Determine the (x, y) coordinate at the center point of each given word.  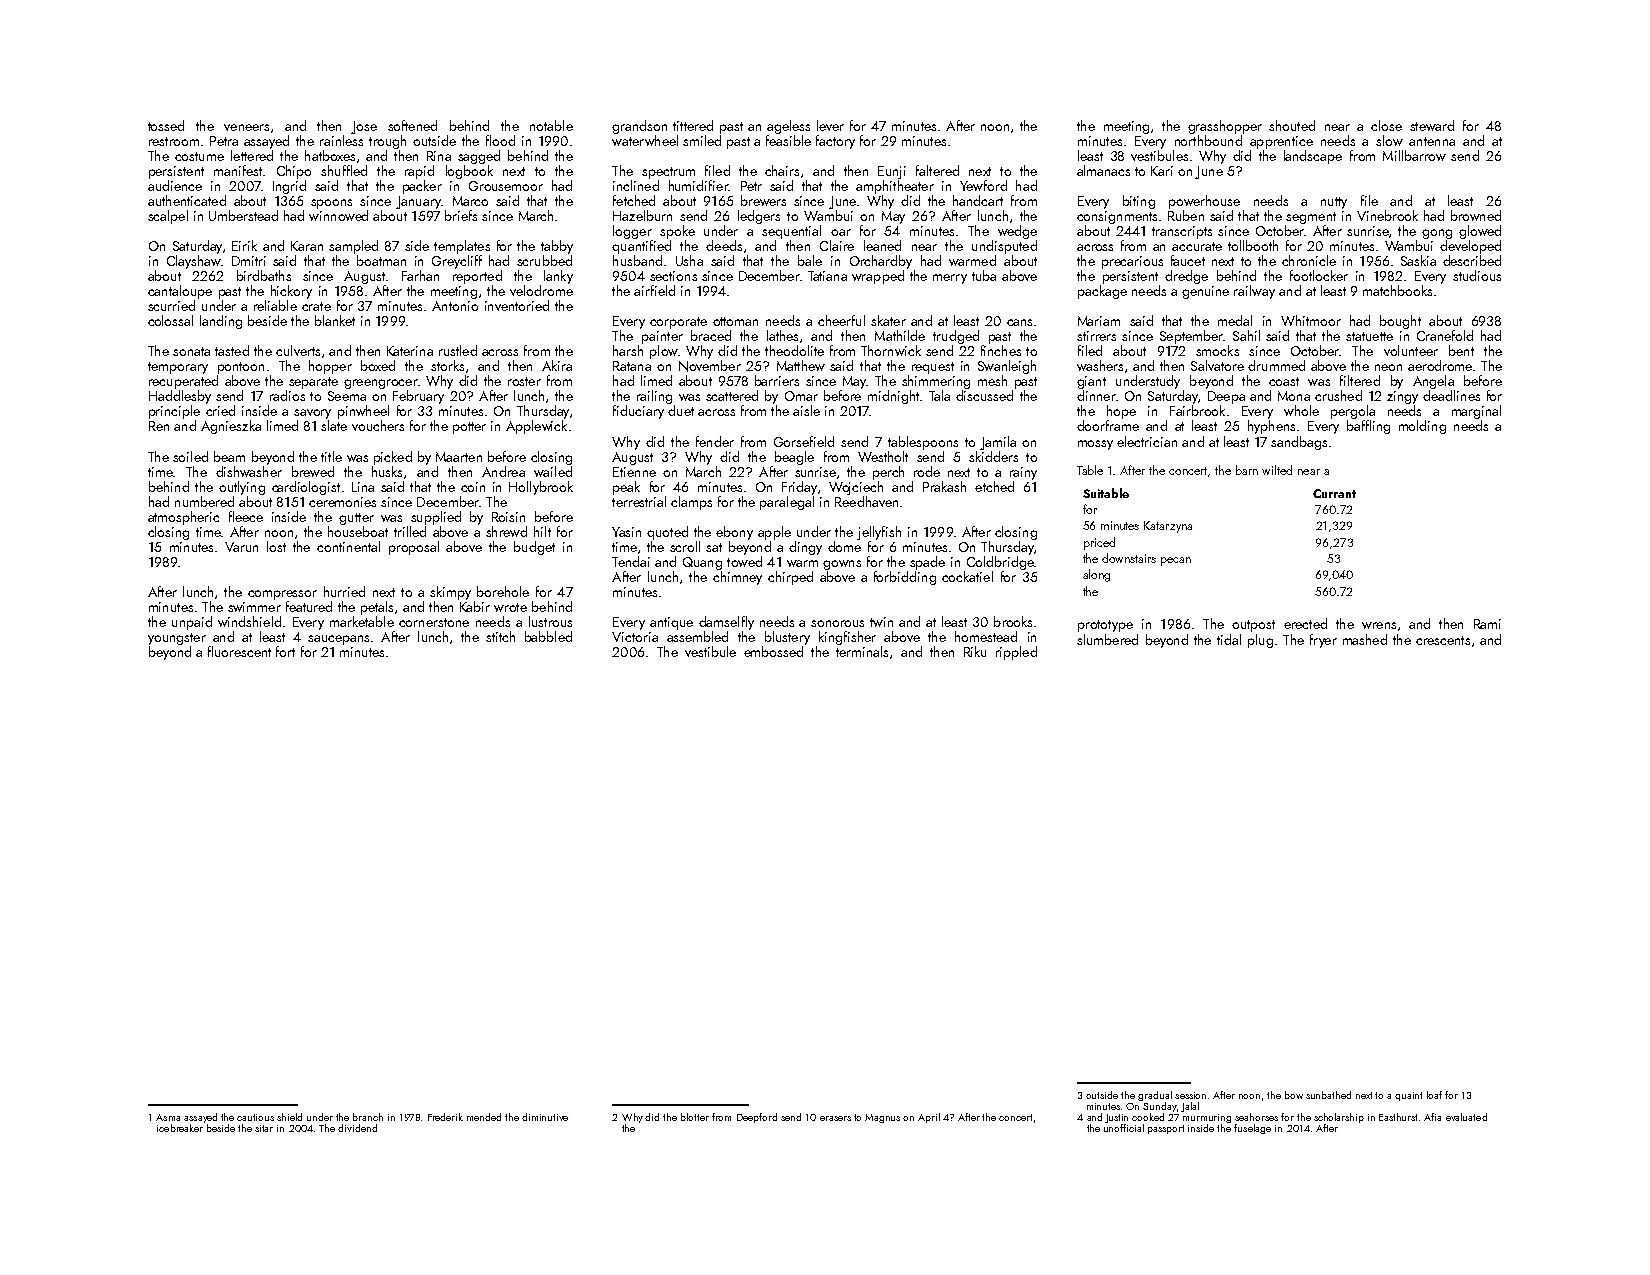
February (418, 397)
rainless (341, 140)
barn (1247, 470)
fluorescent (239, 651)
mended (484, 1117)
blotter (695, 1117)
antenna (1432, 141)
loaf (1434, 1095)
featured (309, 606)
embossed (773, 651)
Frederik (445, 1117)
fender (715, 441)
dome (844, 546)
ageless (788, 127)
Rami (1487, 624)
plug (1260, 641)
